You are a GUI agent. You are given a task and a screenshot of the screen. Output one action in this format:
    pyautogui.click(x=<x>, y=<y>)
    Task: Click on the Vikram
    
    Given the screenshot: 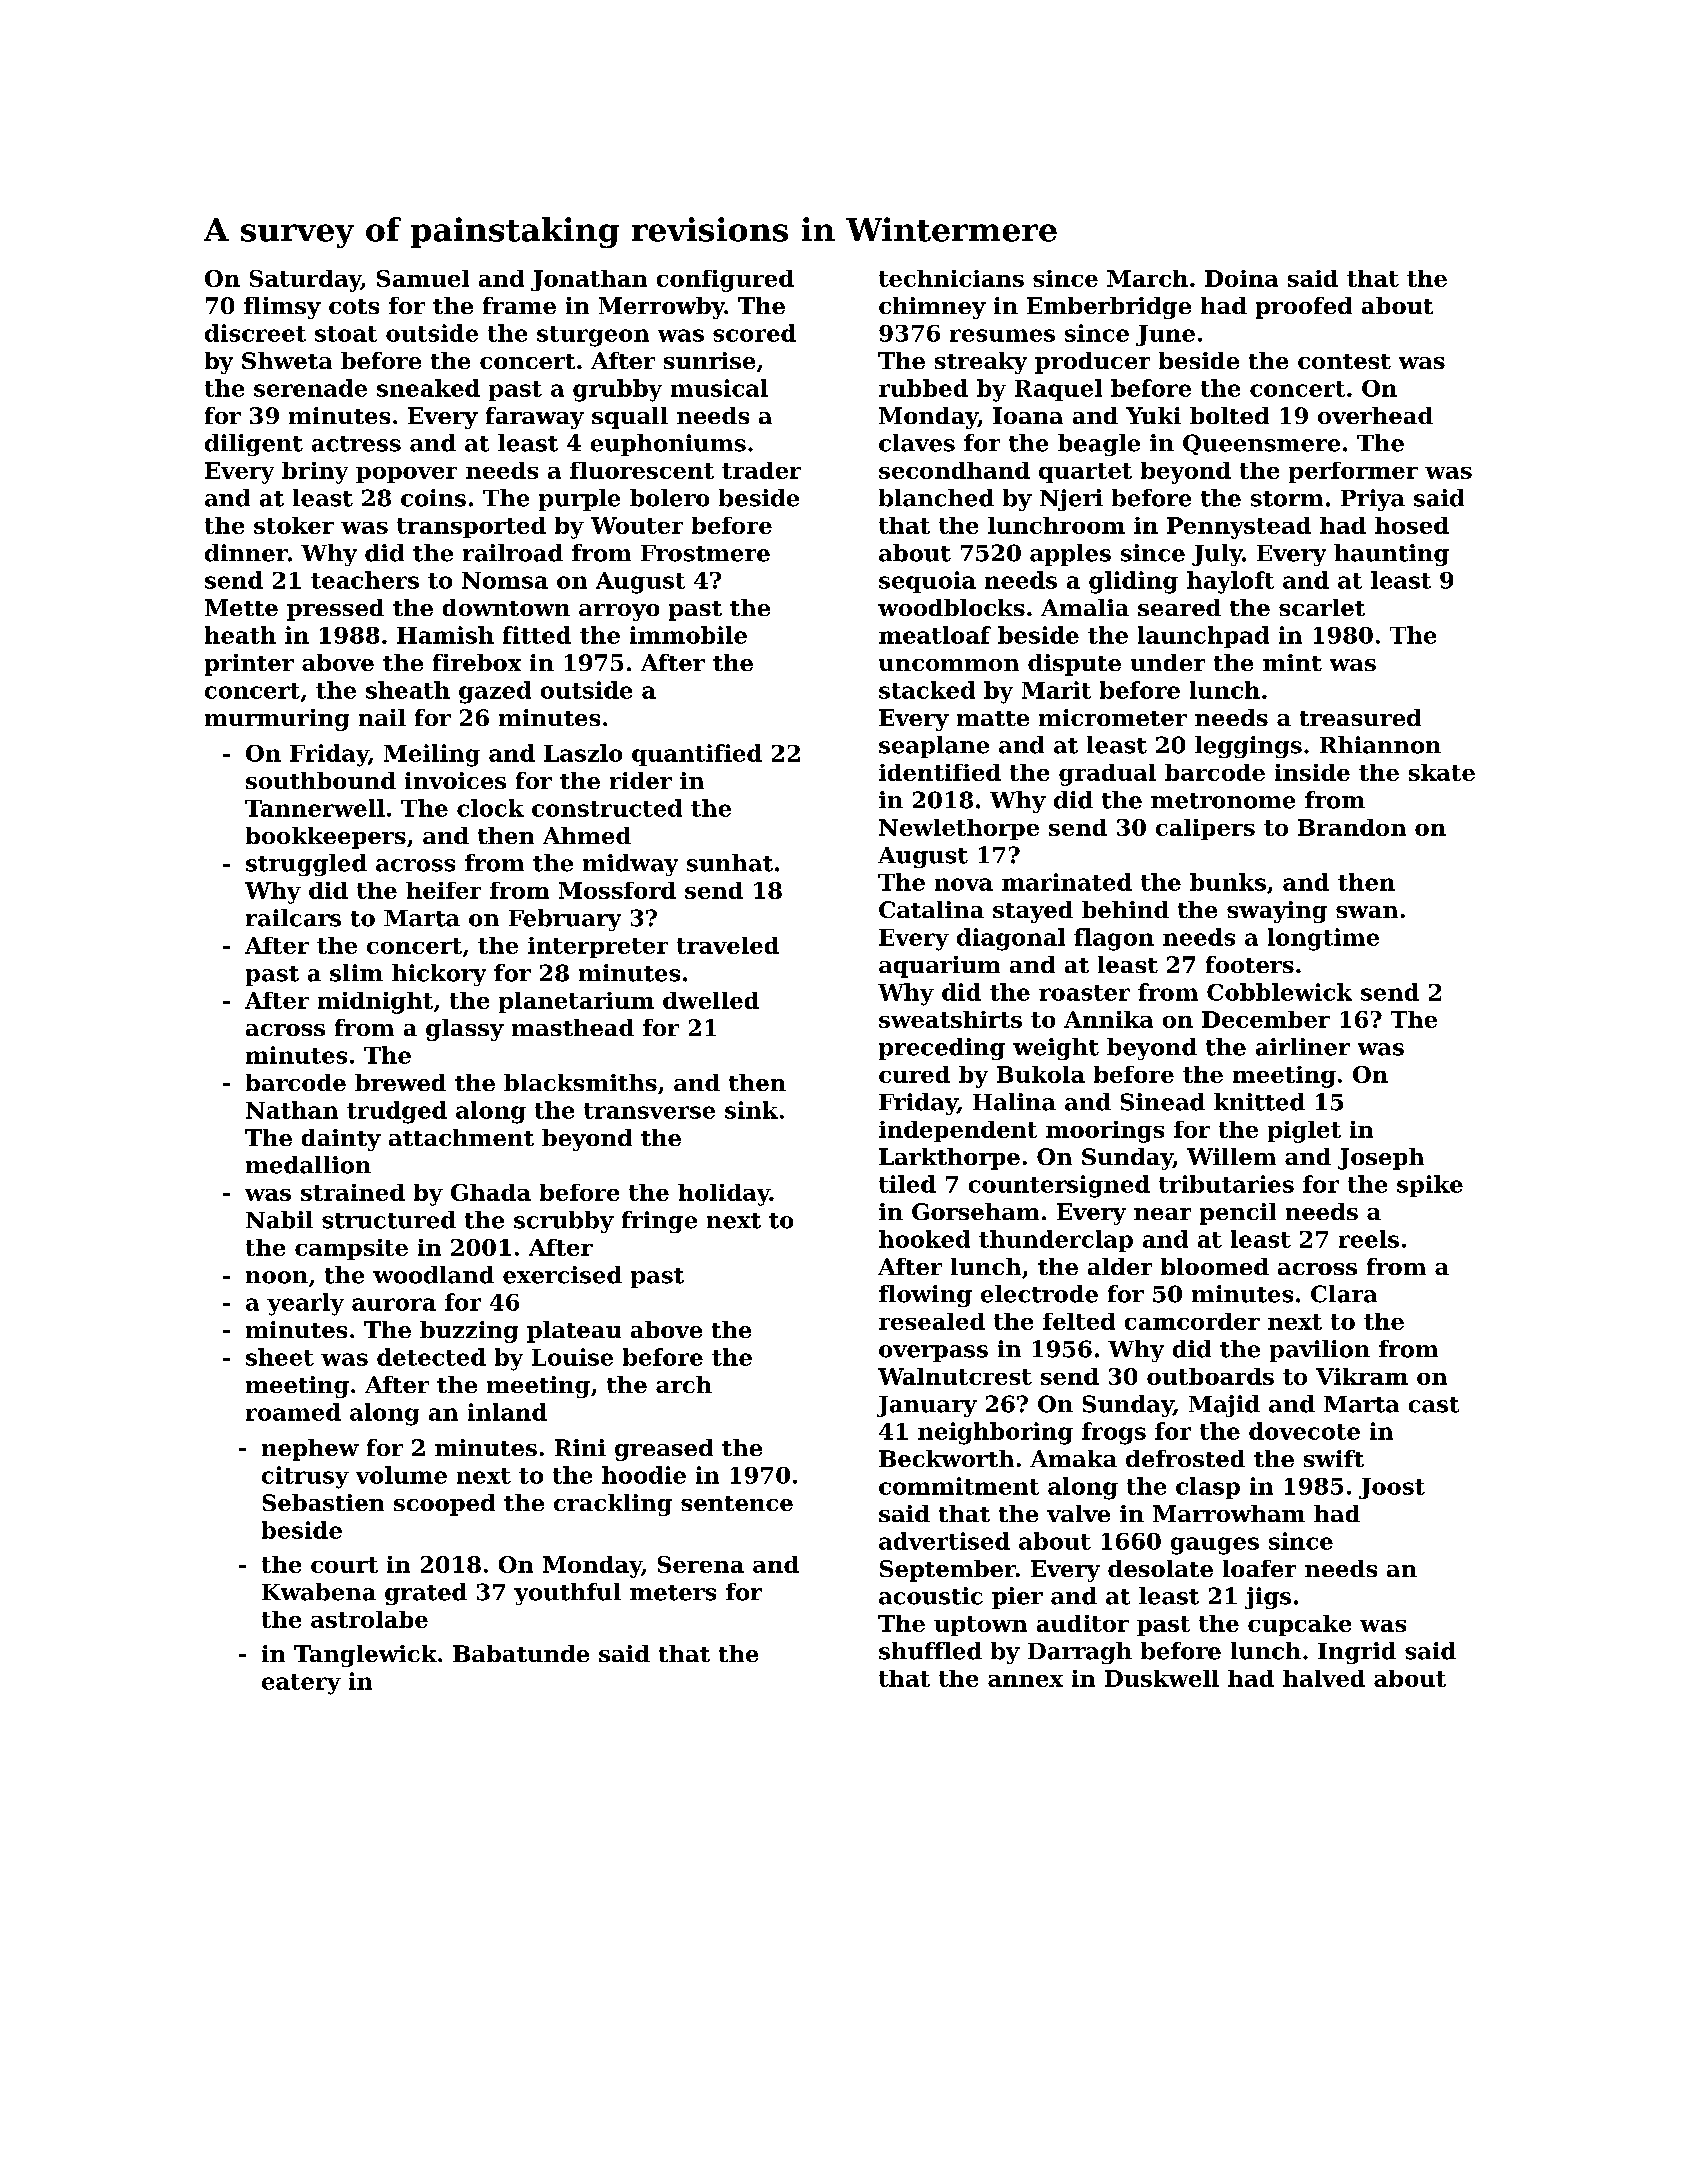 What is the action you would take?
    pyautogui.click(x=1362, y=1376)
